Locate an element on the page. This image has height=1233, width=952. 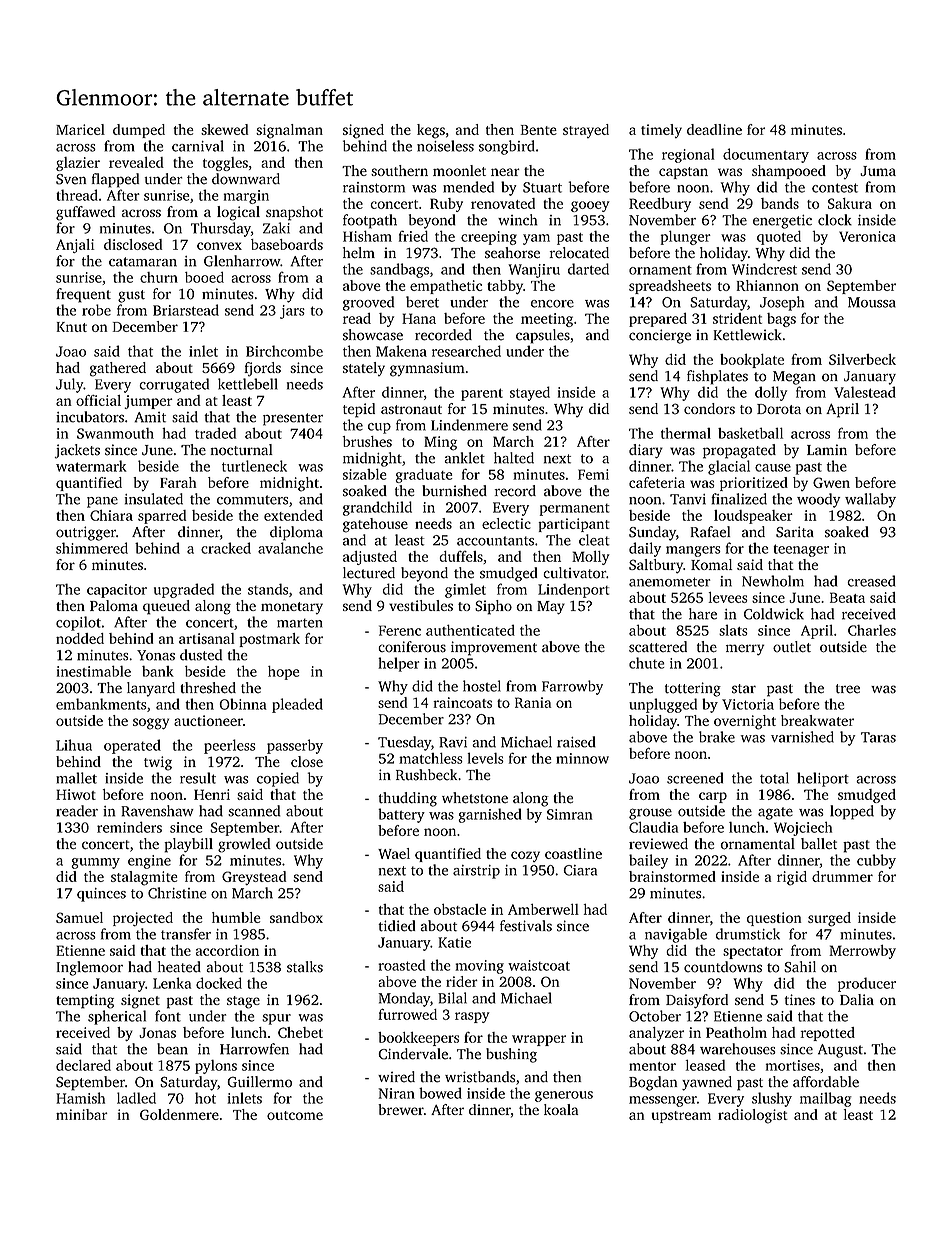
gathered is located at coordinates (118, 369).
